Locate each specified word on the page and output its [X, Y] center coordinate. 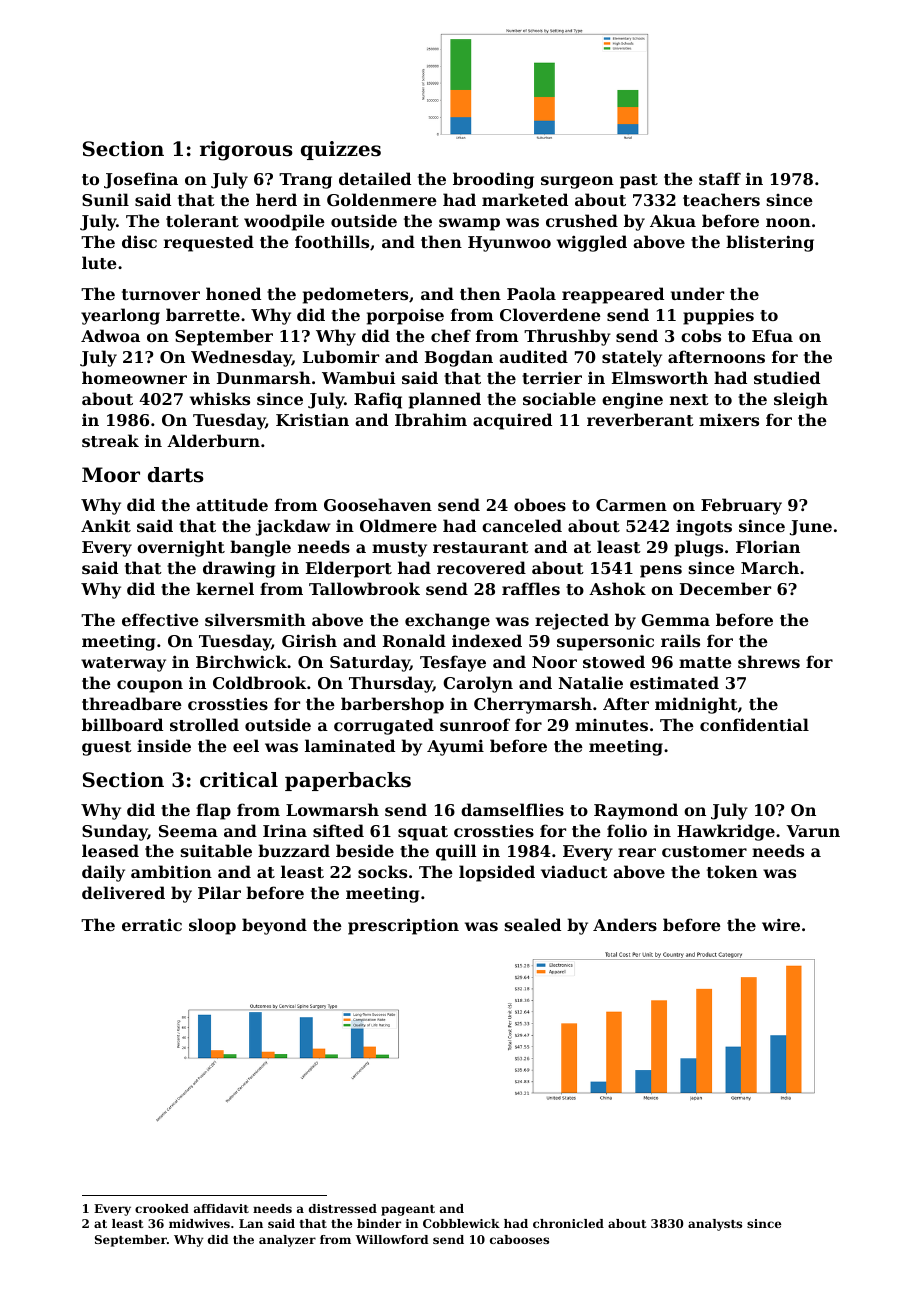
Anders [625, 924]
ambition [171, 871]
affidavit [221, 1208]
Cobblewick [461, 1223]
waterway [123, 664]
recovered [481, 567]
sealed [533, 924]
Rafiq [378, 400]
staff [720, 178]
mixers [729, 419]
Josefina [141, 180]
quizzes [341, 150]
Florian [768, 546]
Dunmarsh [264, 377]
